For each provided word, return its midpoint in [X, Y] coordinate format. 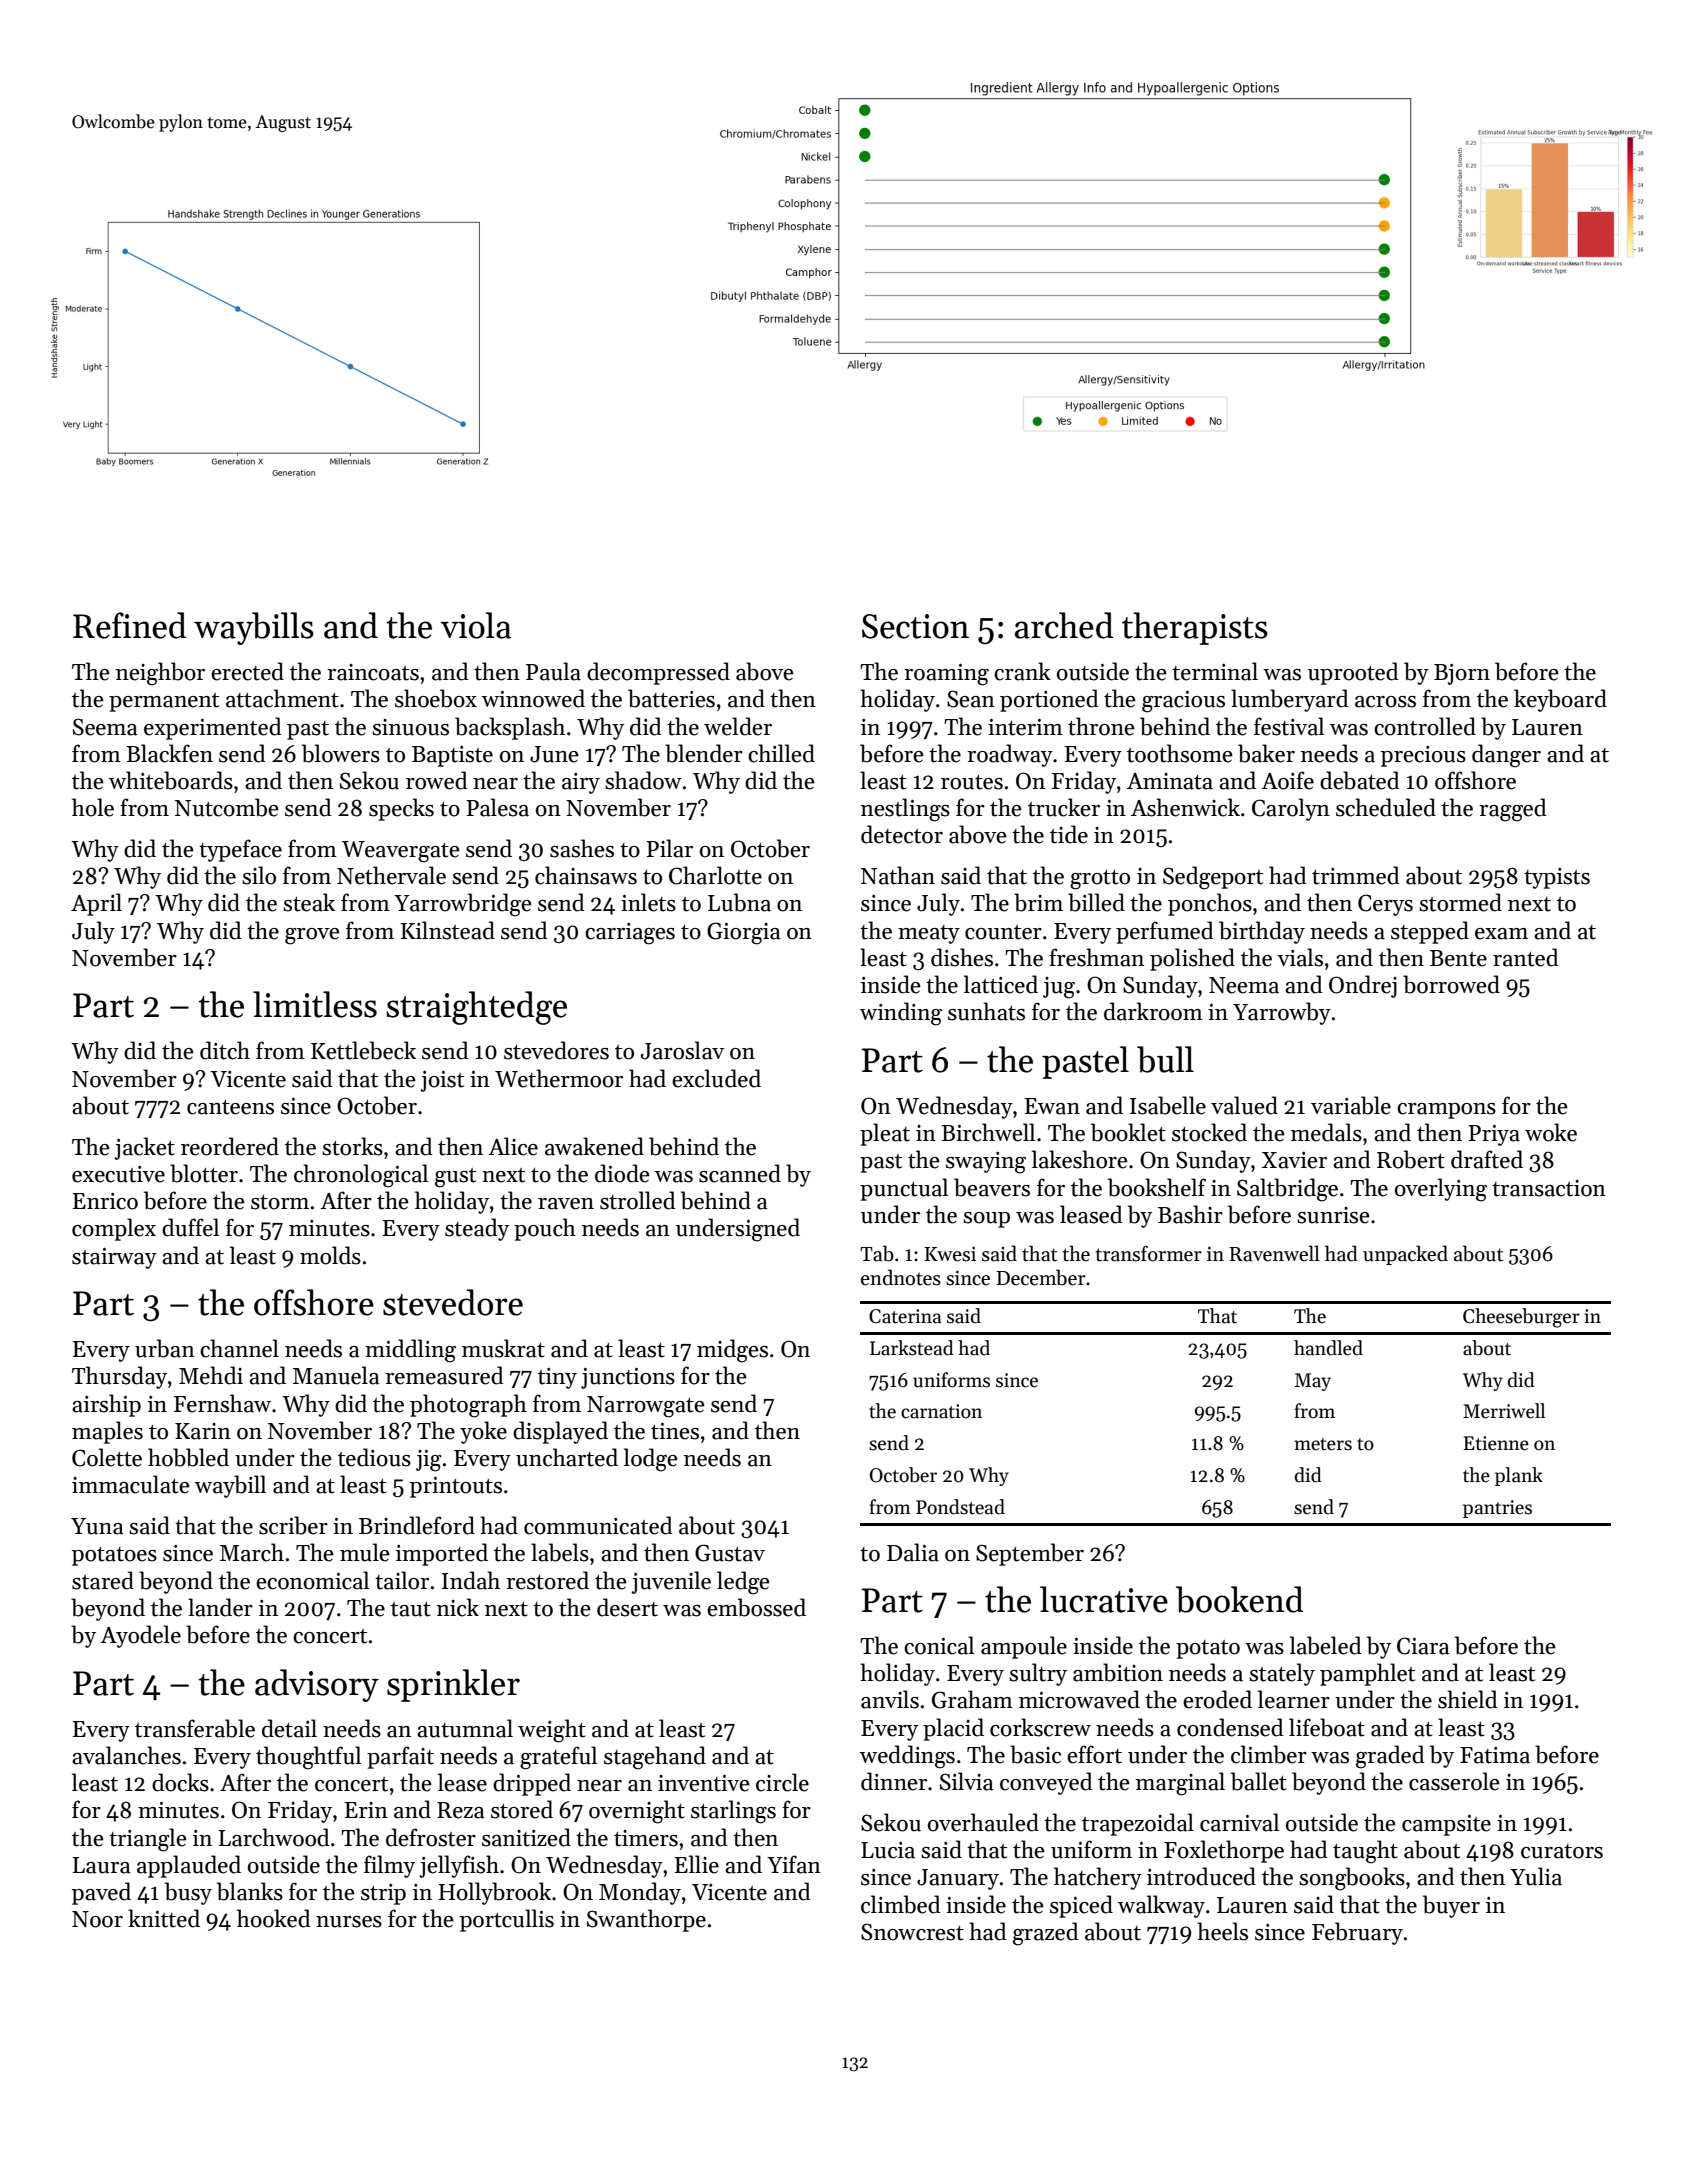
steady [477, 1229]
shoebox [436, 698]
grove [312, 936]
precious [1423, 756]
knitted [164, 1918]
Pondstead [960, 1507]
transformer [1148, 1253]
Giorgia [744, 933]
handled [1328, 1348]
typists [1557, 878]
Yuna [97, 1526]
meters [1323, 1444]
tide [1069, 834]
